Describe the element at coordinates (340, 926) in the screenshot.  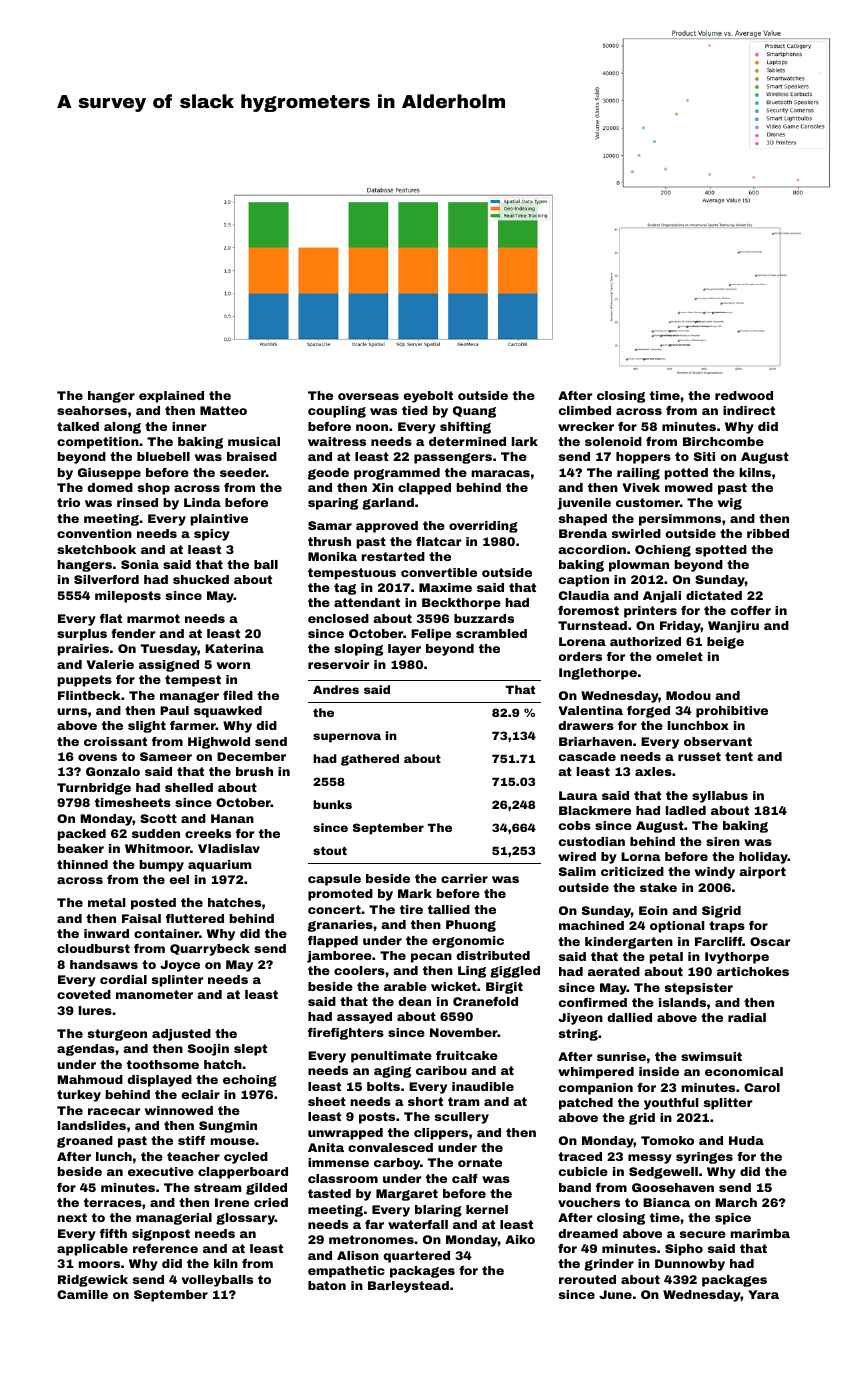
I see `granaries` at that location.
